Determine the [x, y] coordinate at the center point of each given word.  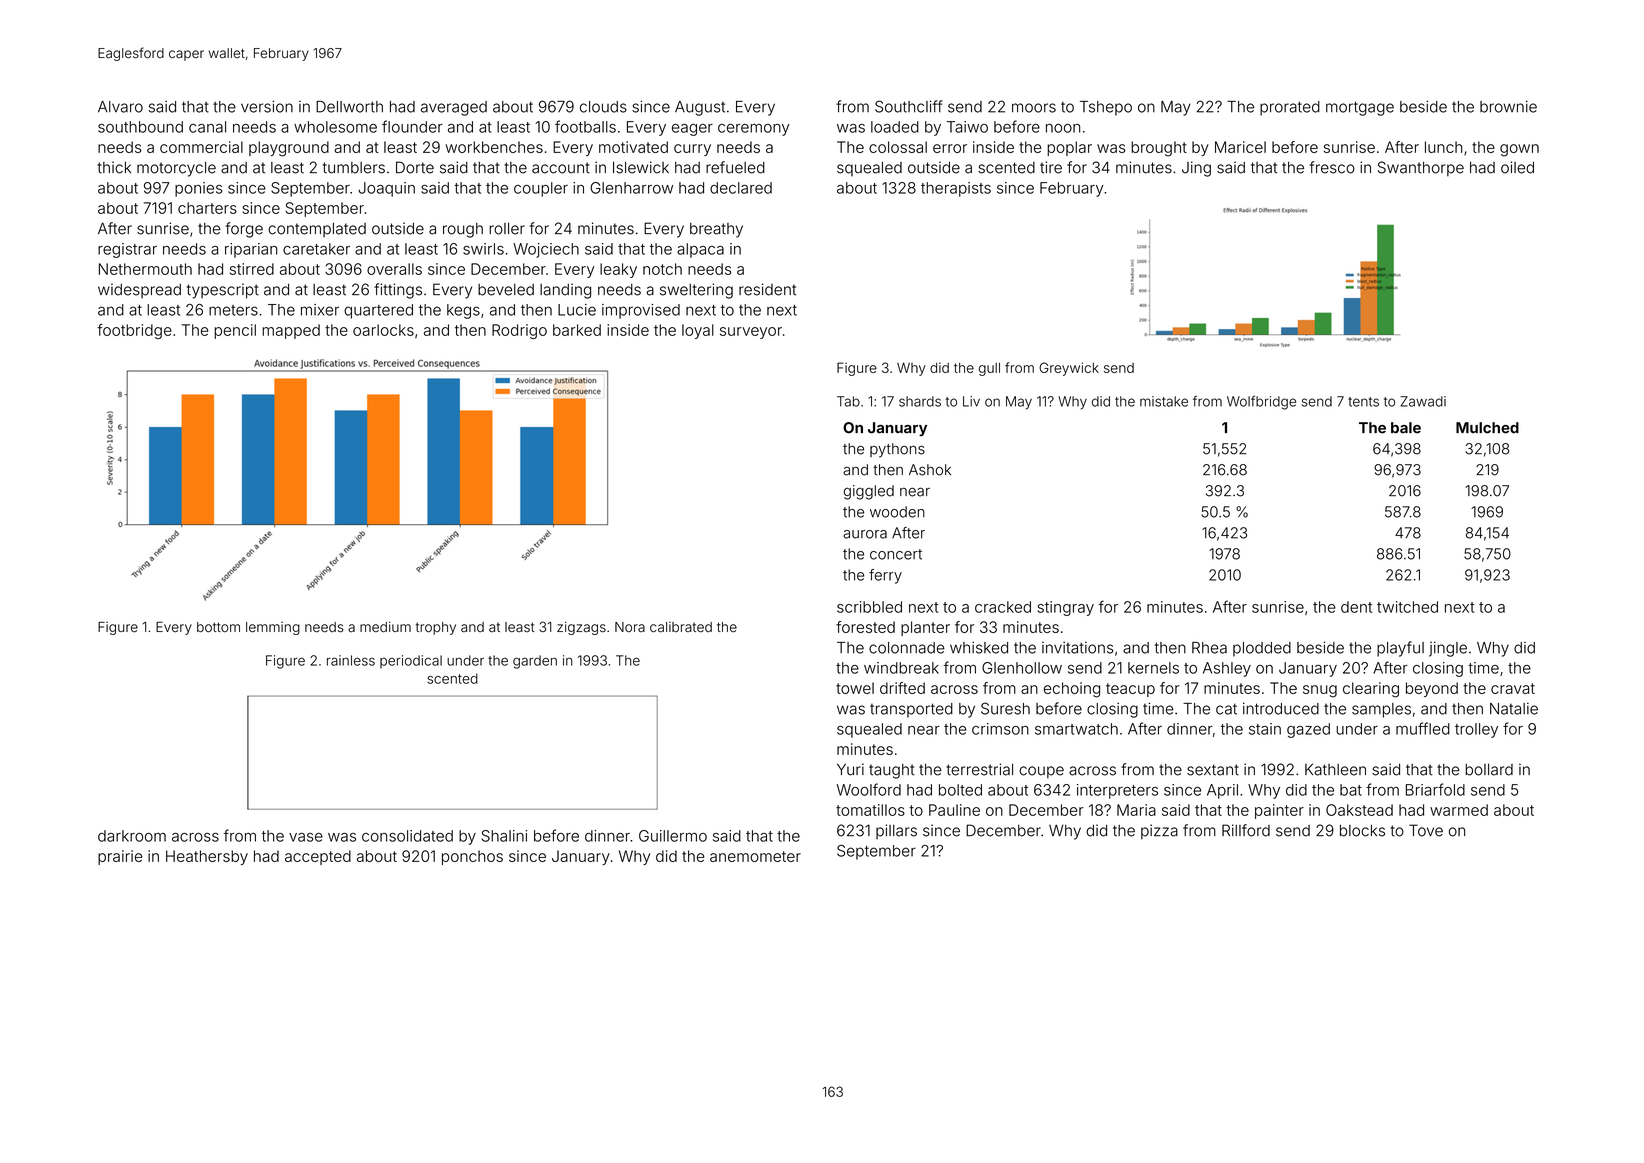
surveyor [751, 333]
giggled [869, 492]
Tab [848, 401]
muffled [1423, 728]
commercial [201, 147]
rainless [351, 660]
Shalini [504, 836]
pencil [235, 331]
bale [1406, 428]
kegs [463, 311]
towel [855, 688]
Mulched [1487, 428]
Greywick [1069, 369]
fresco [1332, 167]
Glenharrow [631, 188]
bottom [218, 627]
